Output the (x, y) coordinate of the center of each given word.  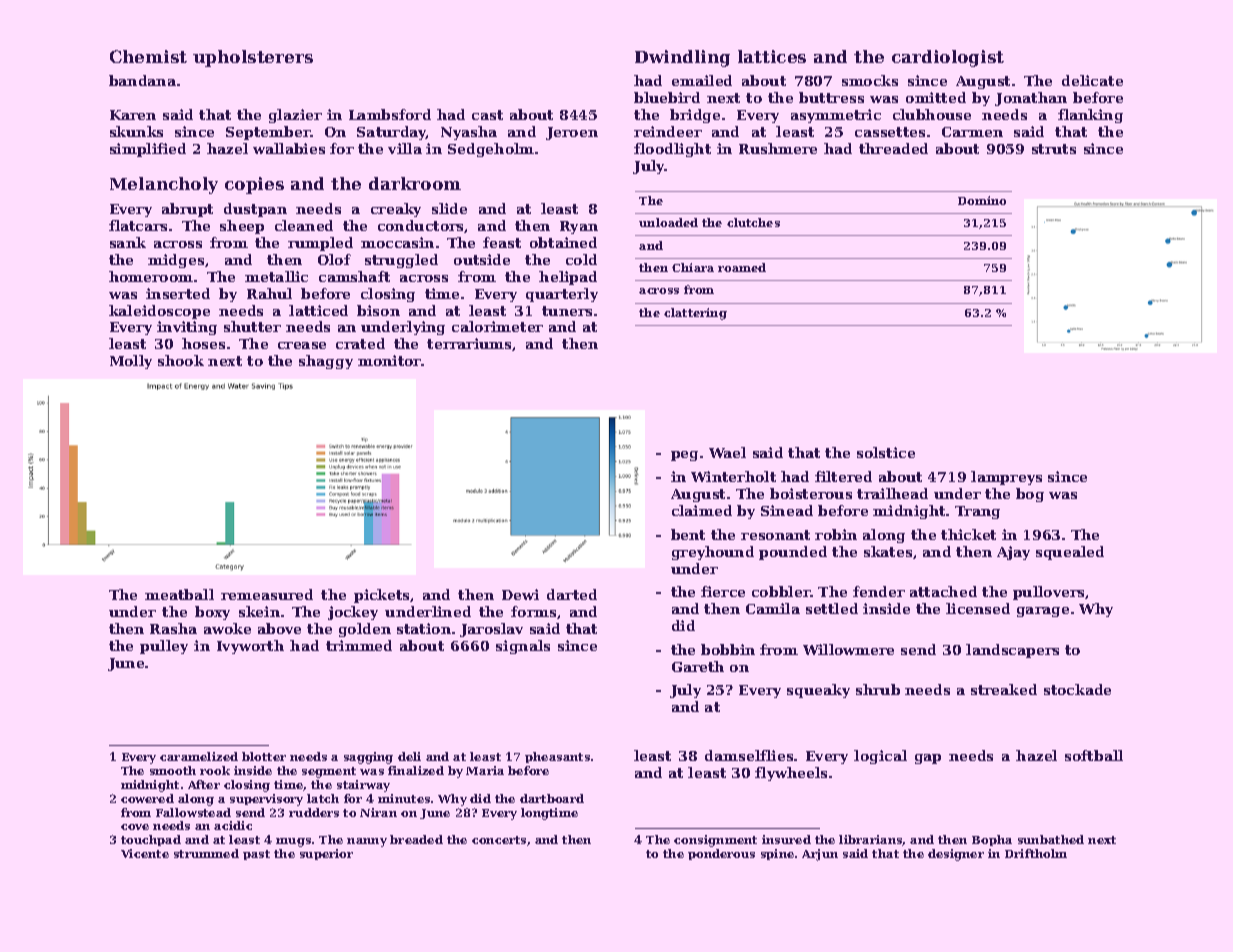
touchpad (151, 840)
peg (684, 456)
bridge (695, 116)
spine (777, 854)
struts (1054, 149)
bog (1030, 495)
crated (360, 343)
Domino (982, 200)
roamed (742, 267)
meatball (179, 594)
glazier (295, 116)
